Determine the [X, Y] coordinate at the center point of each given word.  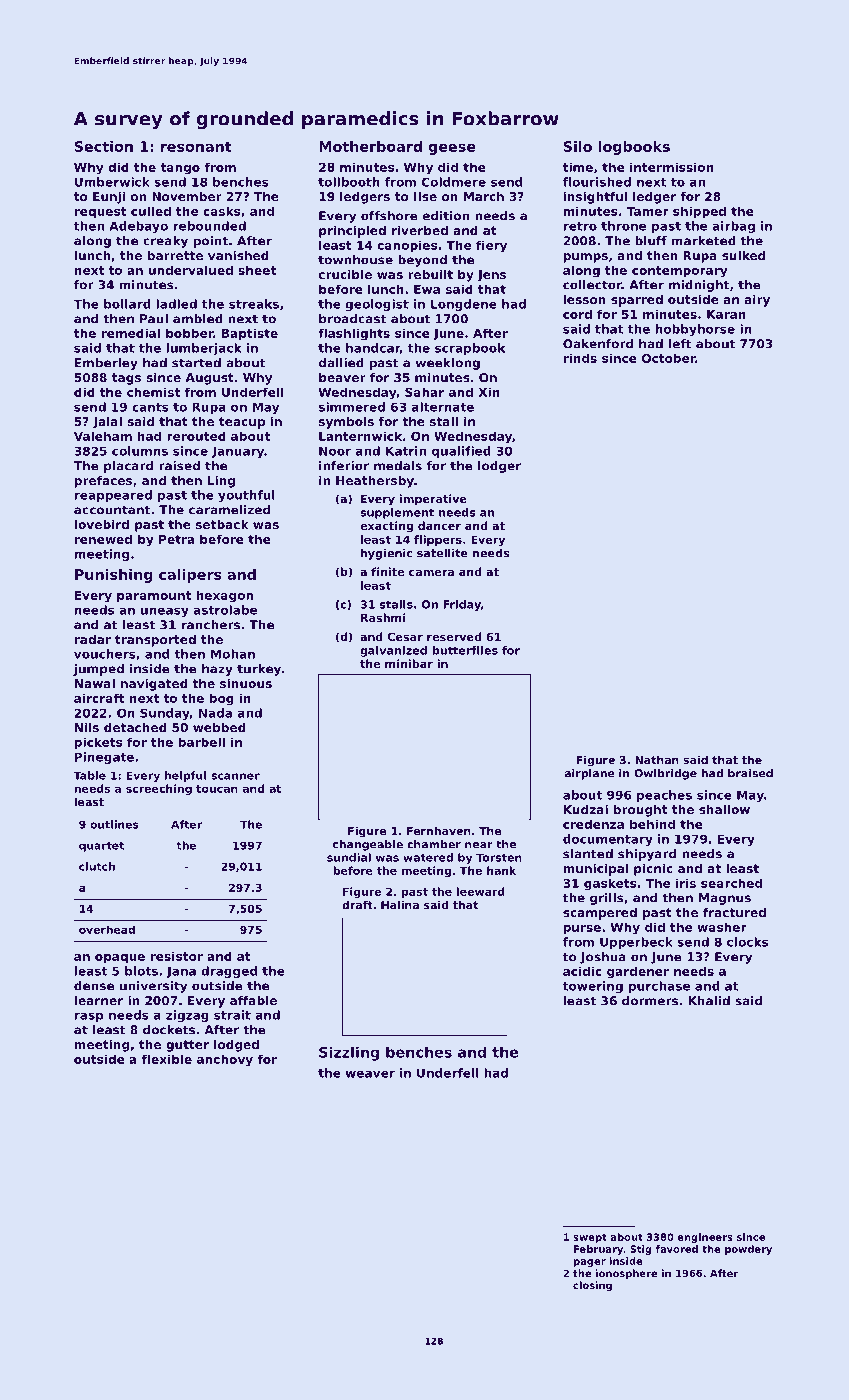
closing [592, 1286]
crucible [345, 274]
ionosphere [626, 1274]
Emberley [106, 364]
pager [590, 1263]
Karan [726, 314]
